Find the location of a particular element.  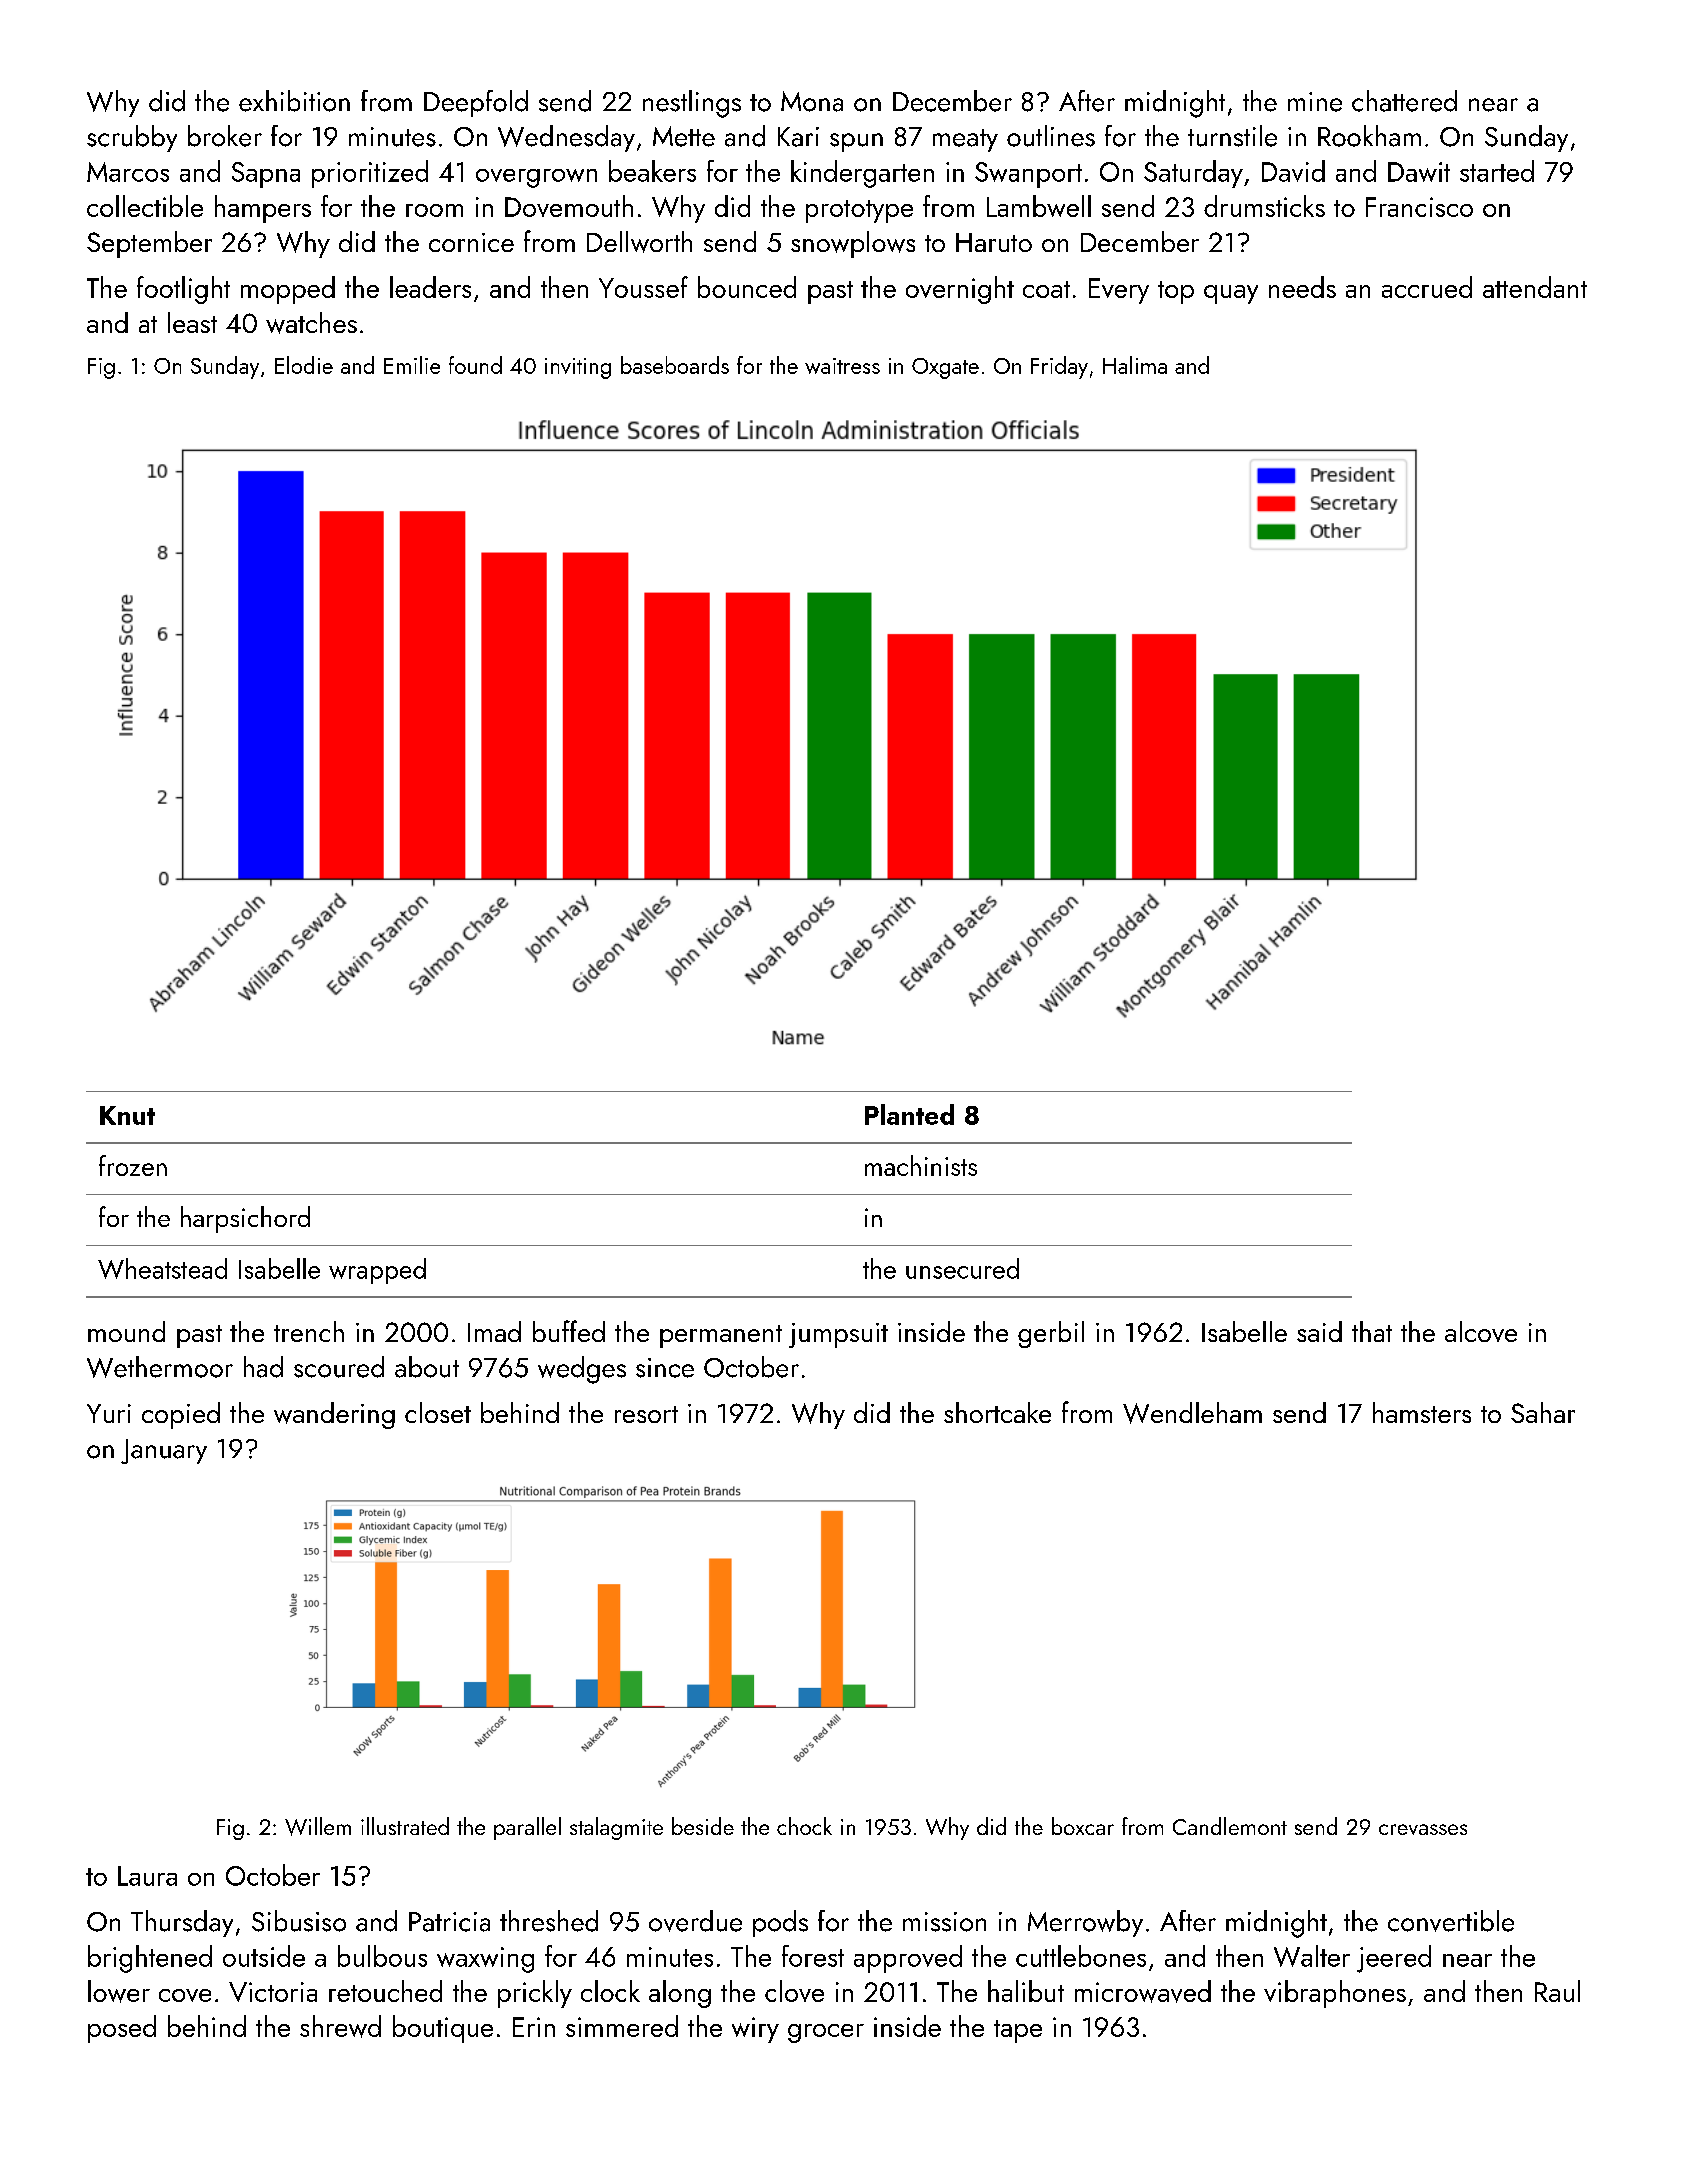

wrapped is located at coordinates (377, 1271).
